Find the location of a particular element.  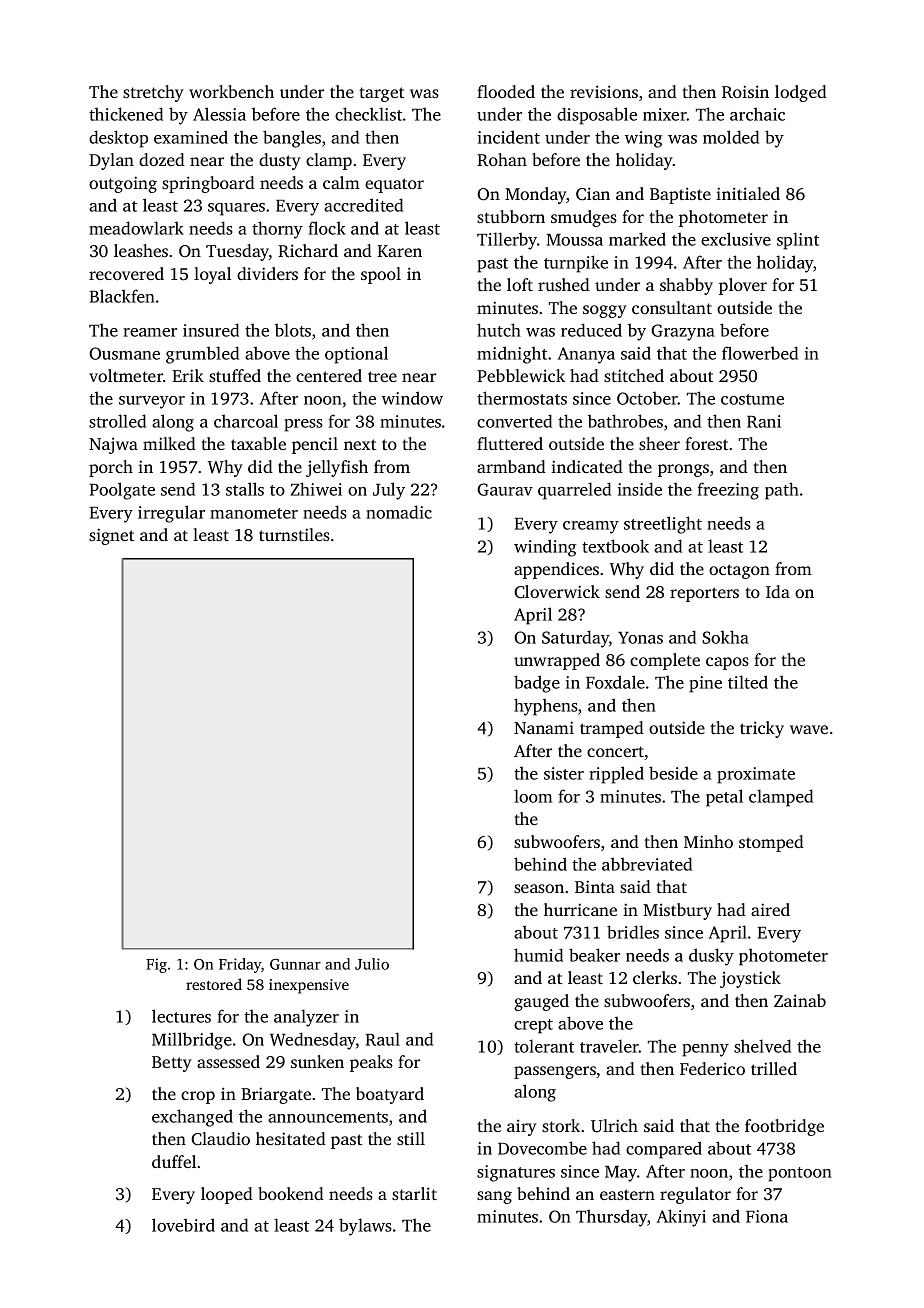

Fig is located at coordinates (156, 965).
